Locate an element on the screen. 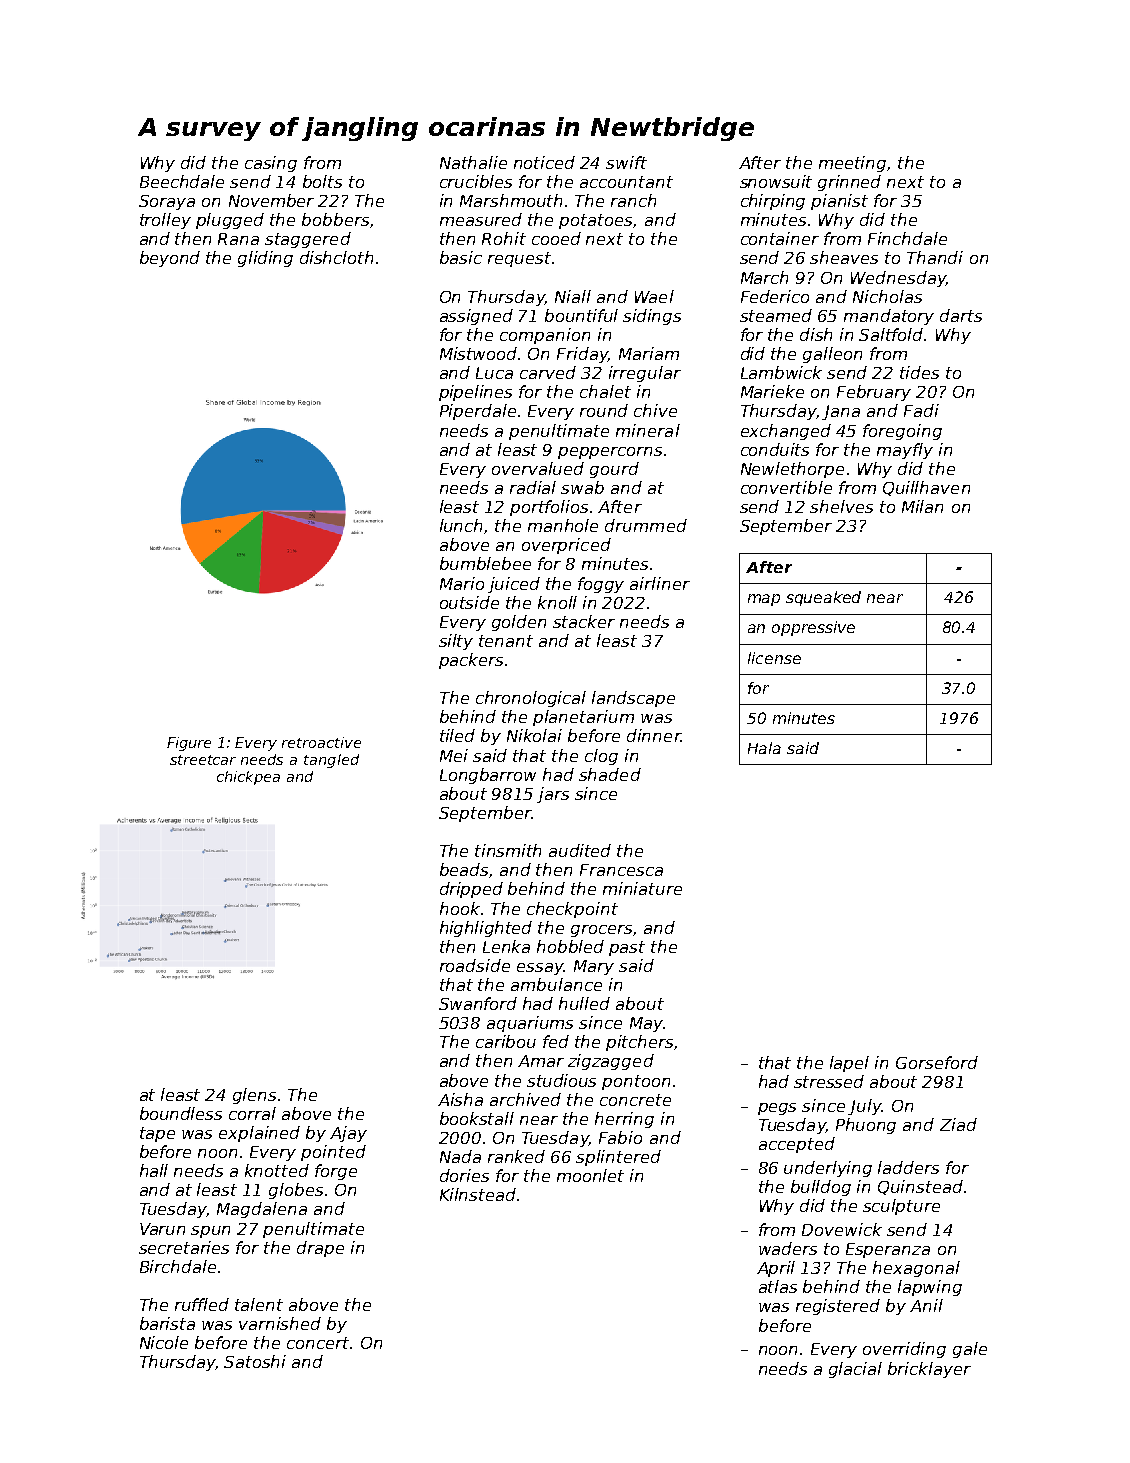 The image size is (1130, 1463). Marieke is located at coordinates (772, 391).
